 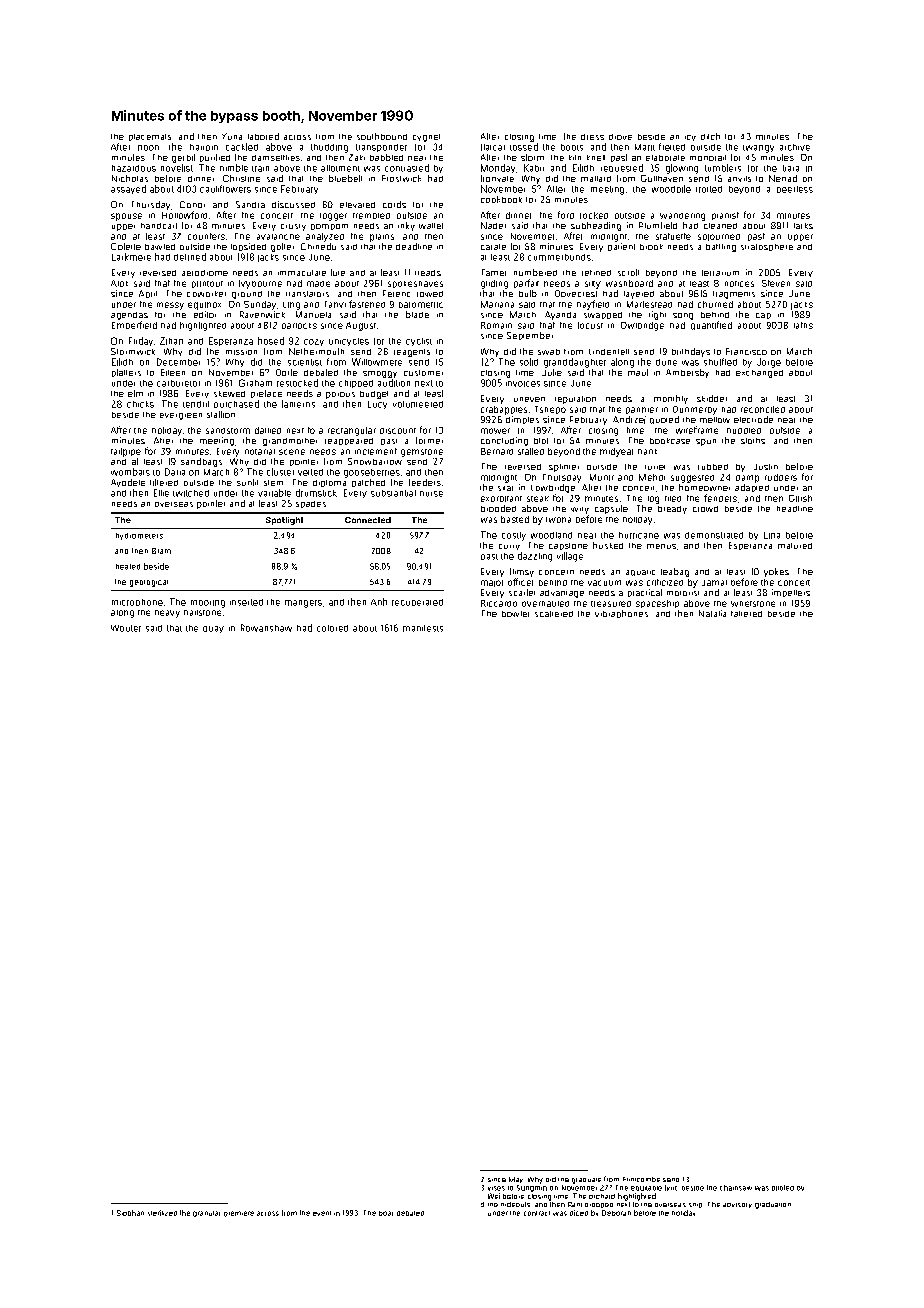 I want to click on Wei, so click(x=494, y=1196).
